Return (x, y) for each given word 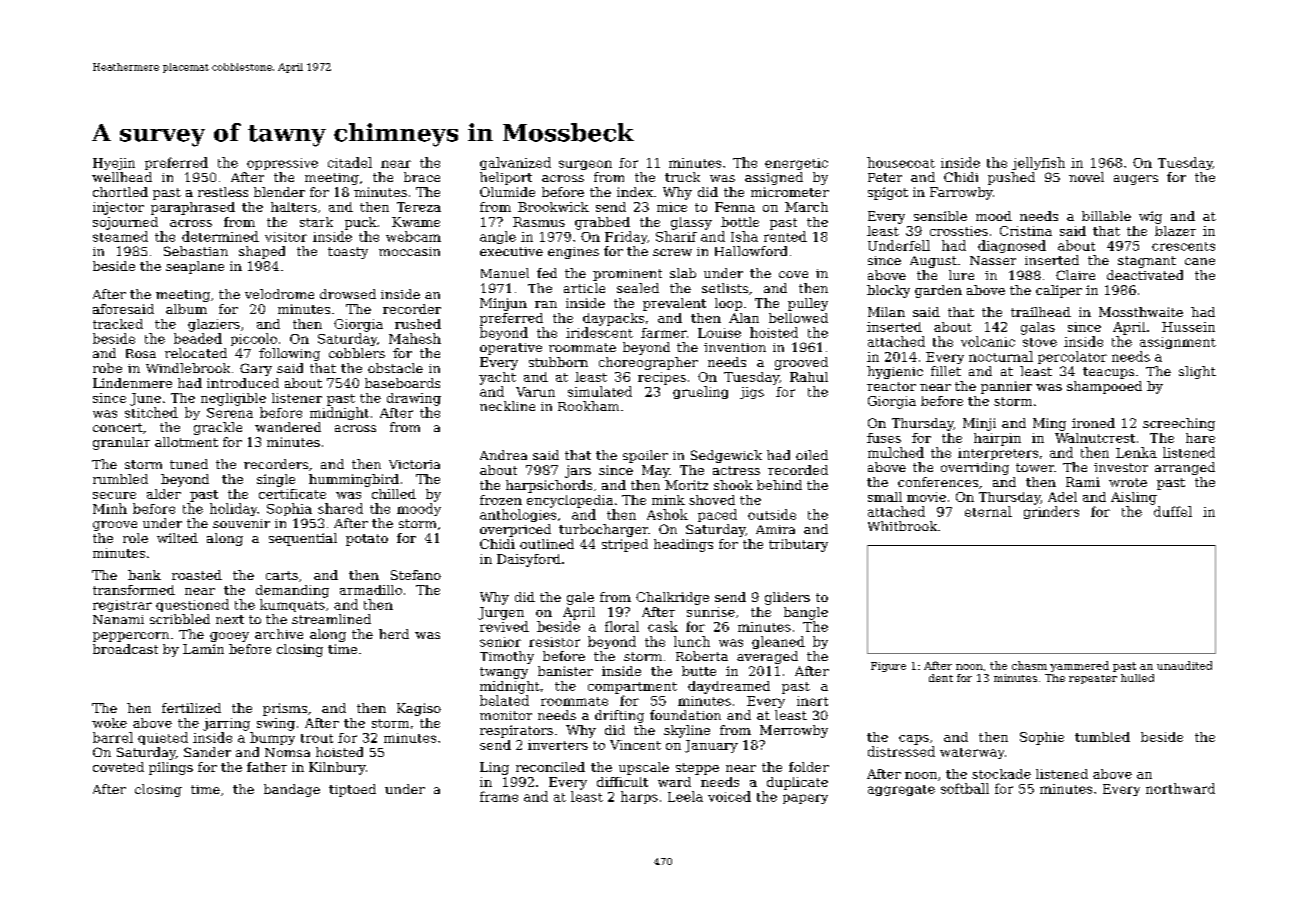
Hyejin (114, 164)
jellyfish (1038, 163)
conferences (938, 482)
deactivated (1145, 275)
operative (511, 349)
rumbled (120, 479)
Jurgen (501, 613)
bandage (292, 790)
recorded (798, 470)
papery (805, 799)
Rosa (141, 353)
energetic (796, 164)
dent (941, 678)
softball (965, 788)
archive (279, 634)
